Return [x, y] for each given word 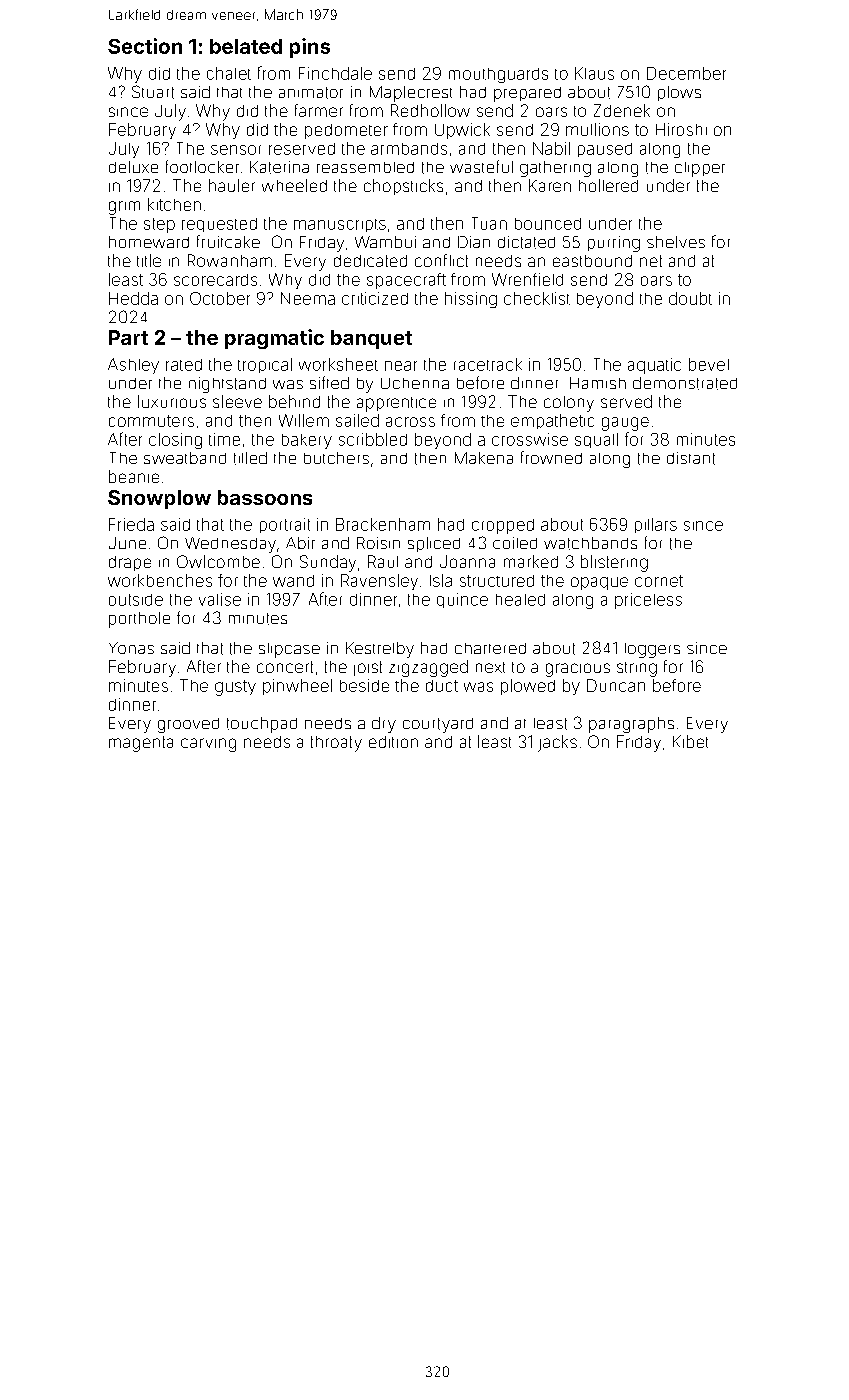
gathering [555, 169]
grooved [188, 725]
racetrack [488, 364]
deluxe [133, 167]
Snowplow [159, 499]
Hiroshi [681, 129]
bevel [709, 364]
